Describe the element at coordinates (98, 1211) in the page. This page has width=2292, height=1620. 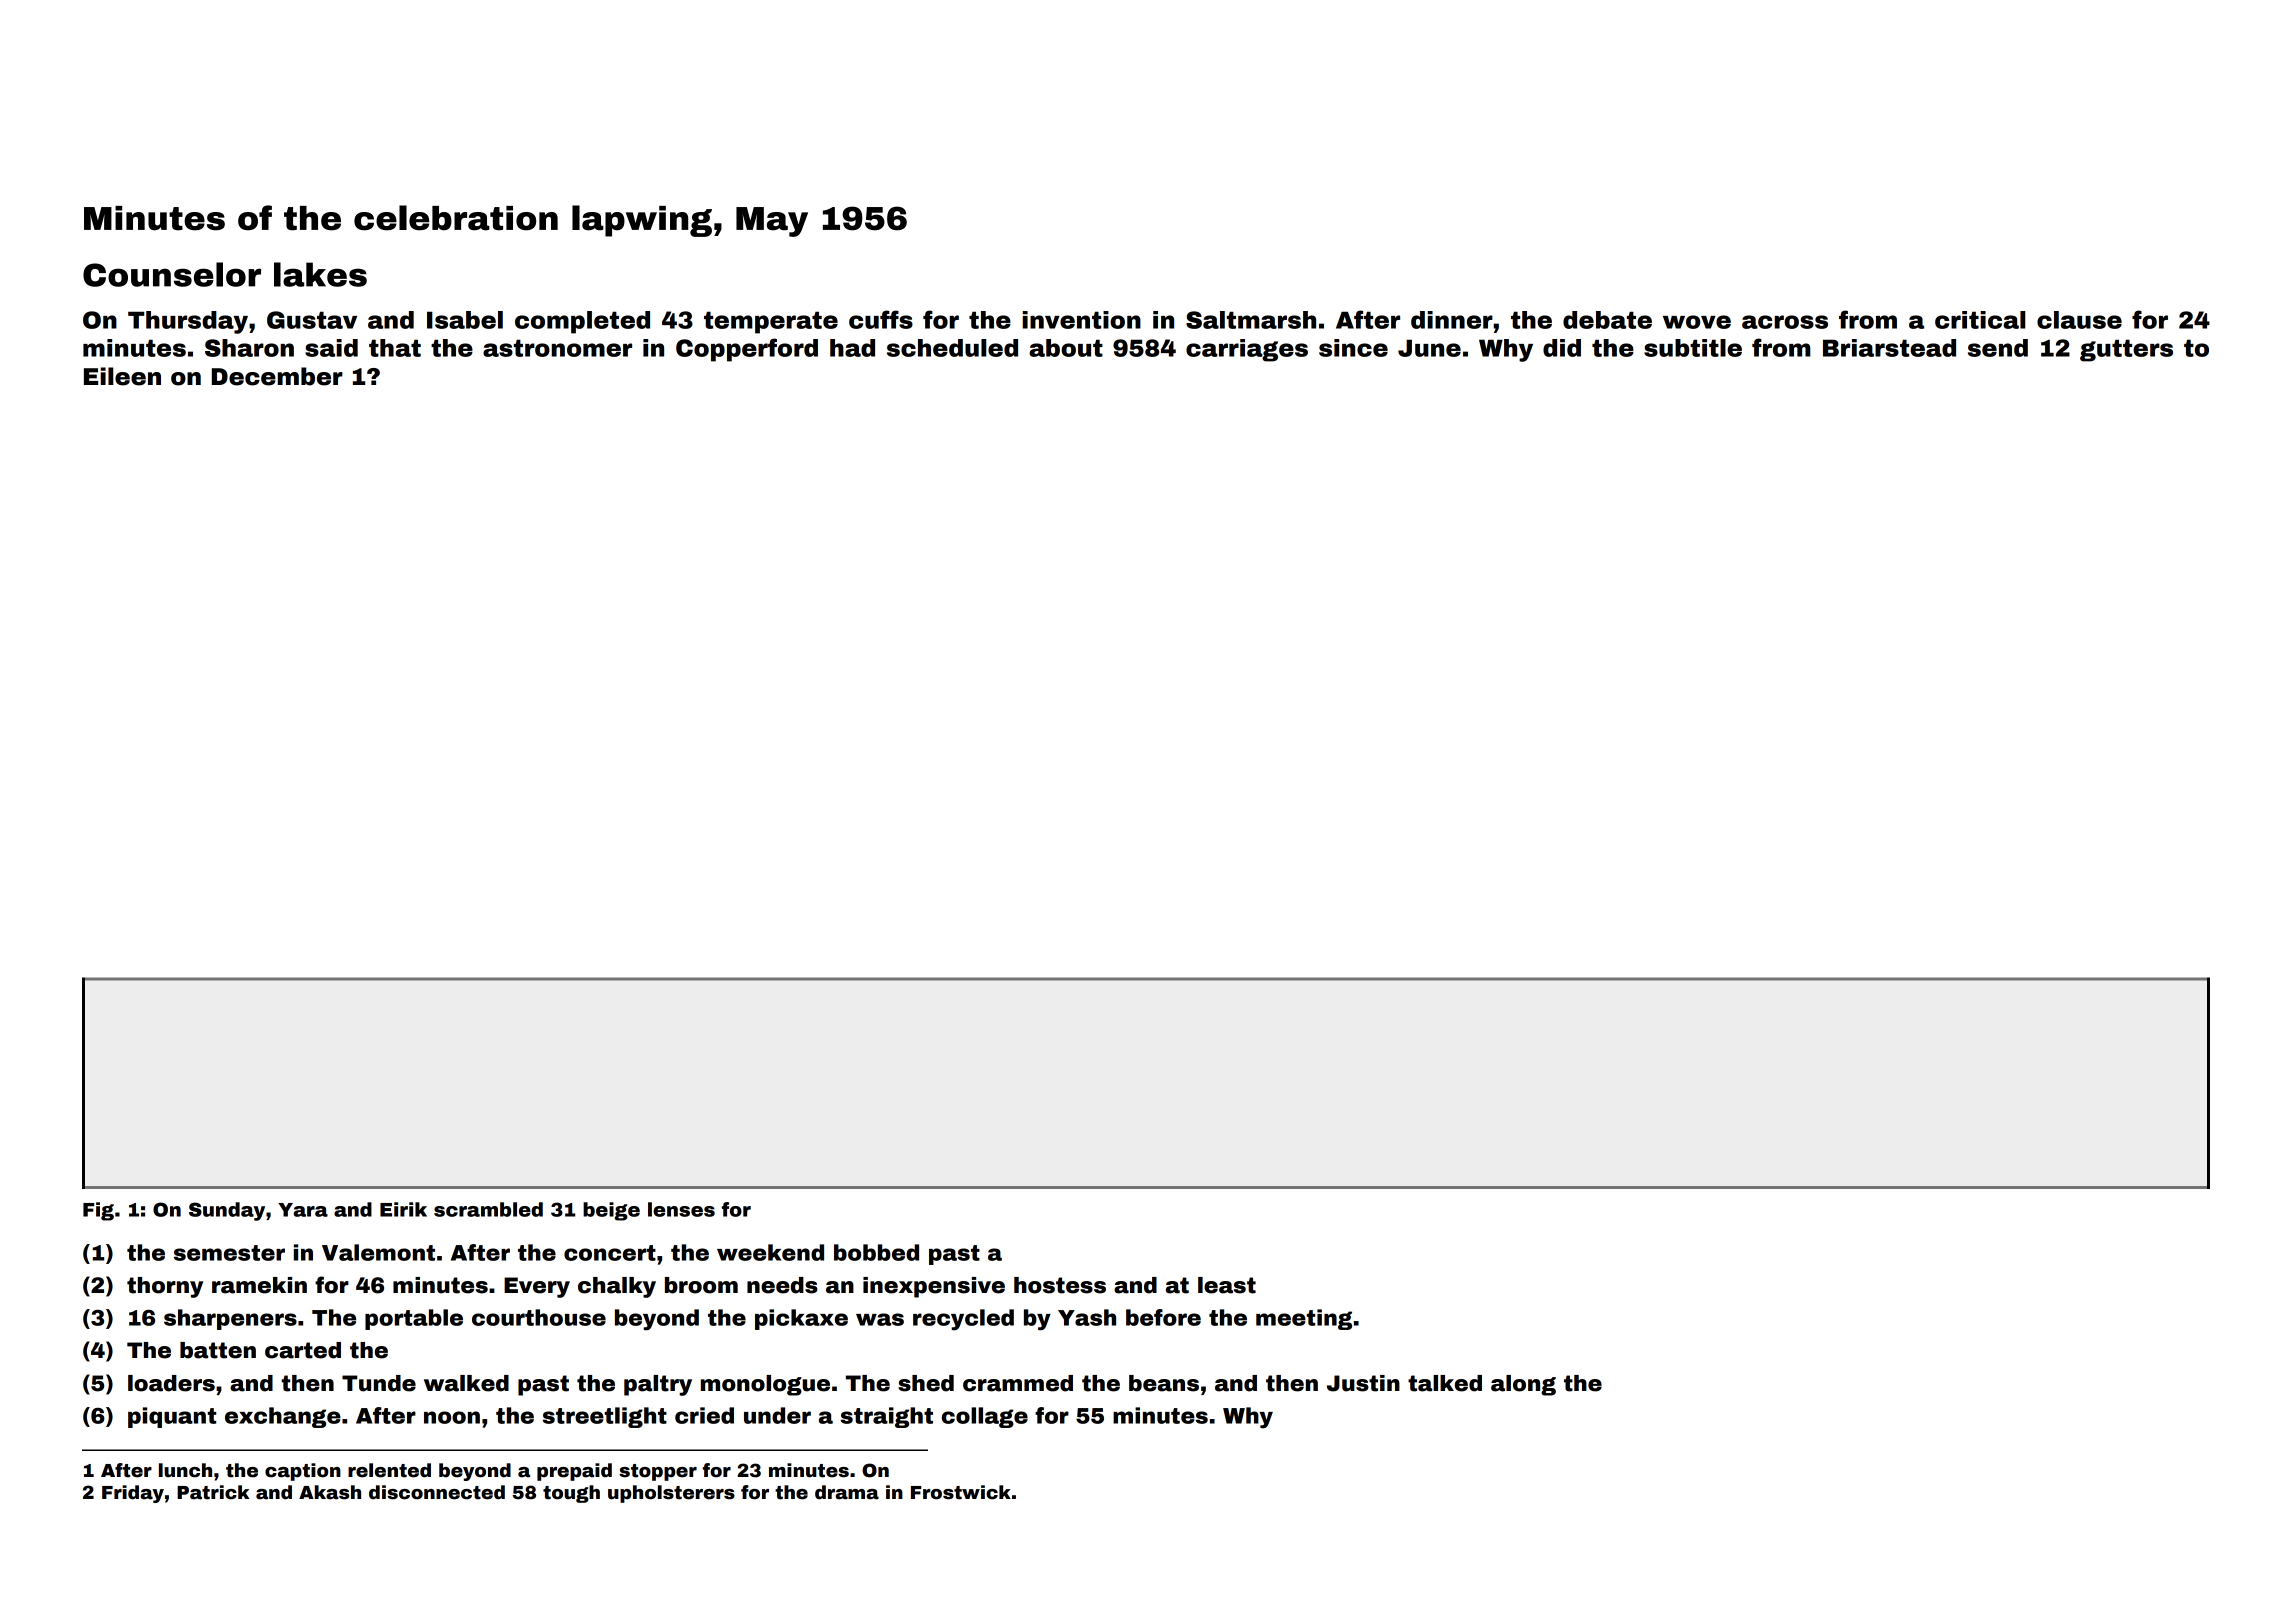
I see `Fig` at that location.
